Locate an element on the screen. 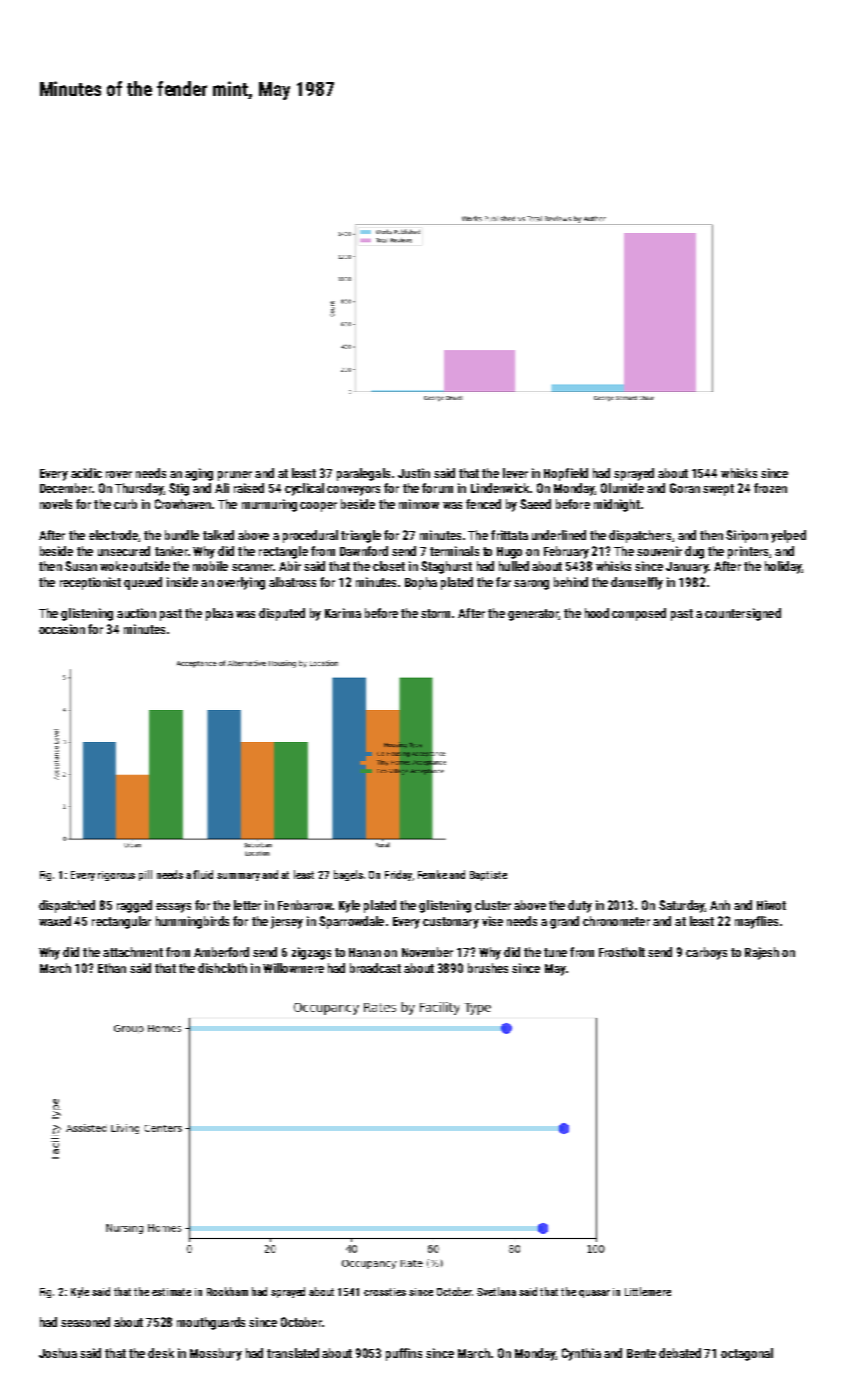  damselfly is located at coordinates (637, 583).
